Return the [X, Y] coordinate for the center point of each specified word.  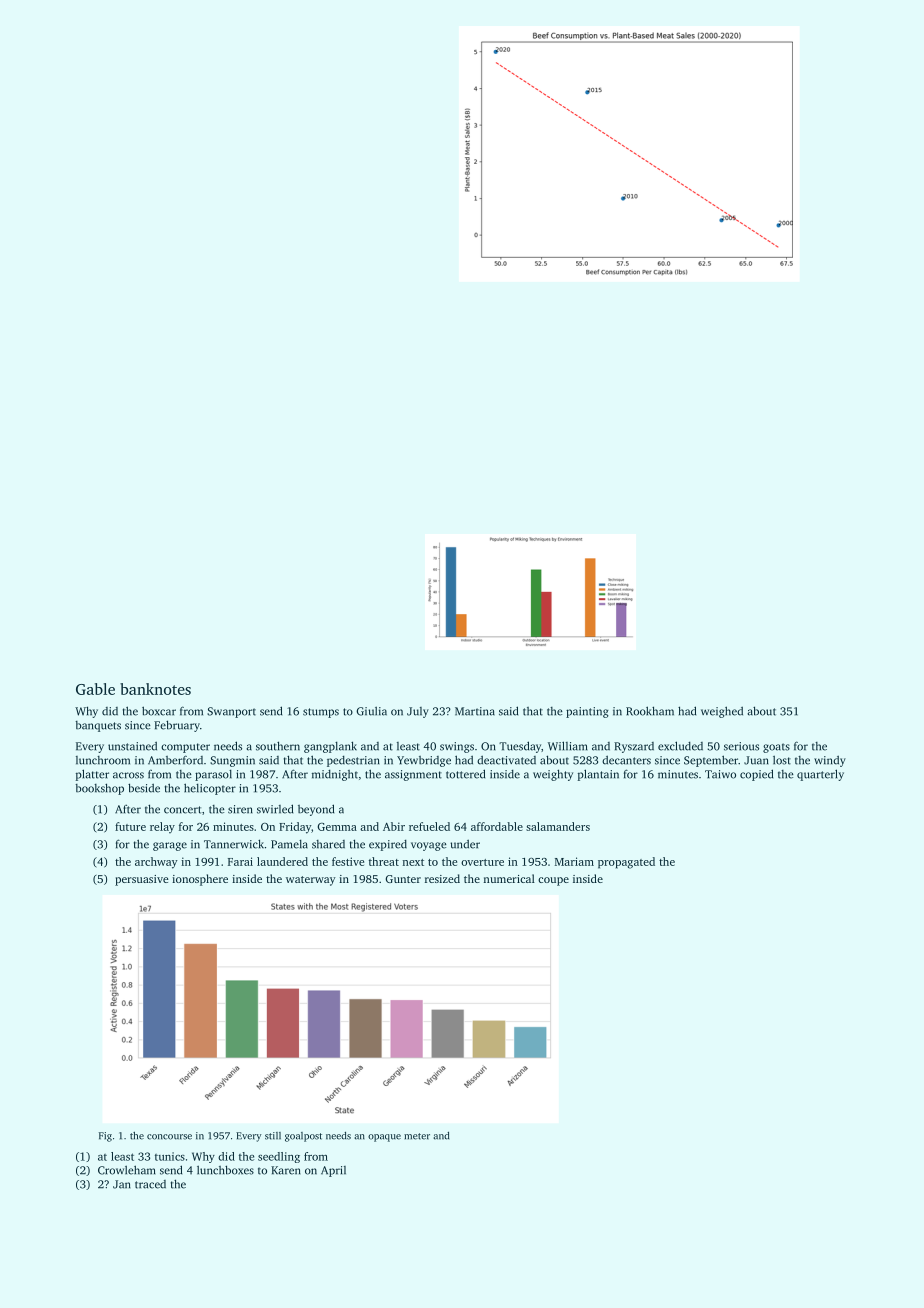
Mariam [574, 861]
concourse [169, 1137]
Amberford [175, 760]
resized [442, 878]
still [273, 1136]
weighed [722, 712]
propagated [626, 863]
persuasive [142, 880]
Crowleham [127, 1170]
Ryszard [634, 747]
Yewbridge [424, 761]
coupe [553, 881]
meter [417, 1136]
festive [348, 861]
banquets [98, 726]
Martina [475, 711]
